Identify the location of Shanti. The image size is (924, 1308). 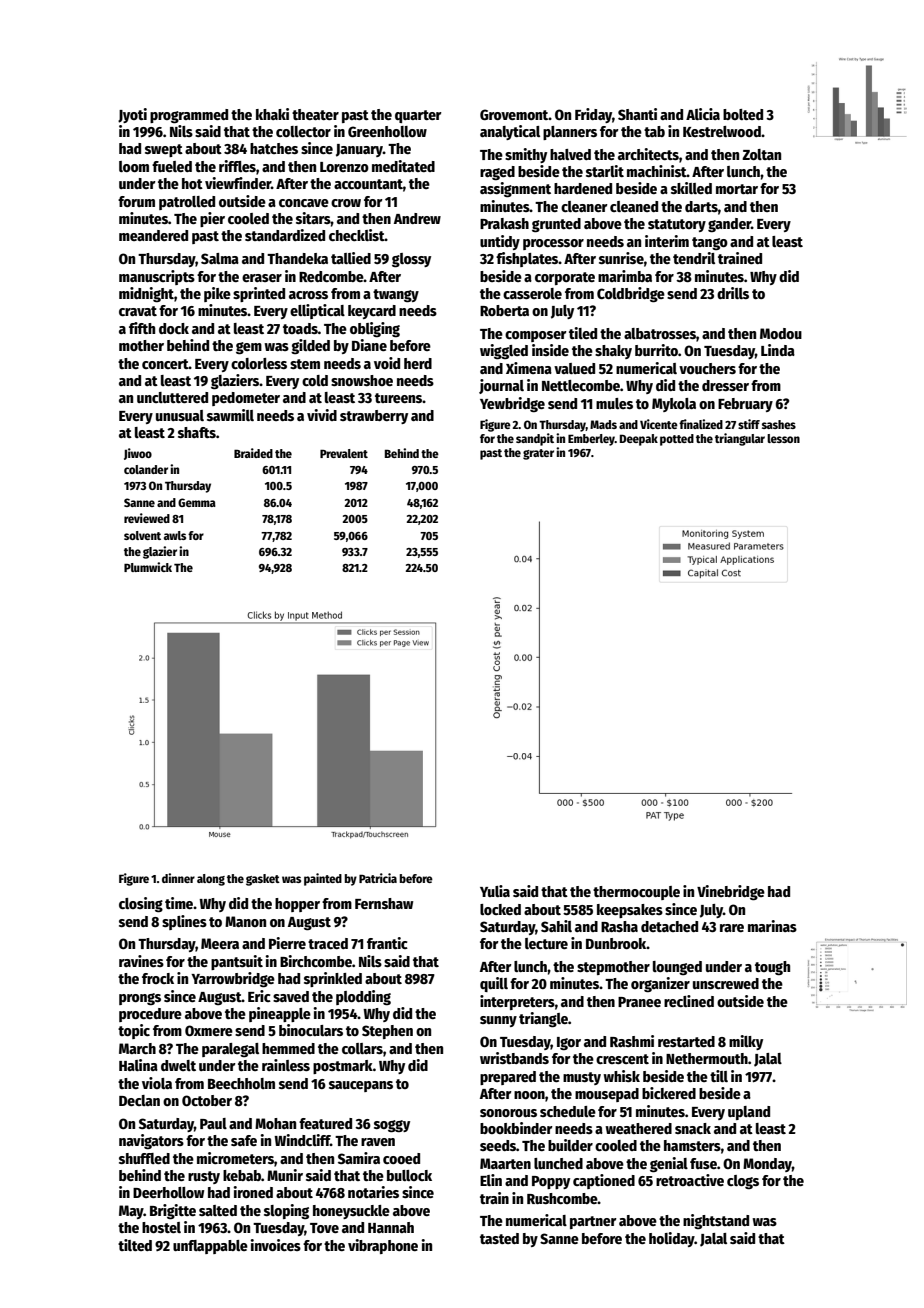
(637, 114).
